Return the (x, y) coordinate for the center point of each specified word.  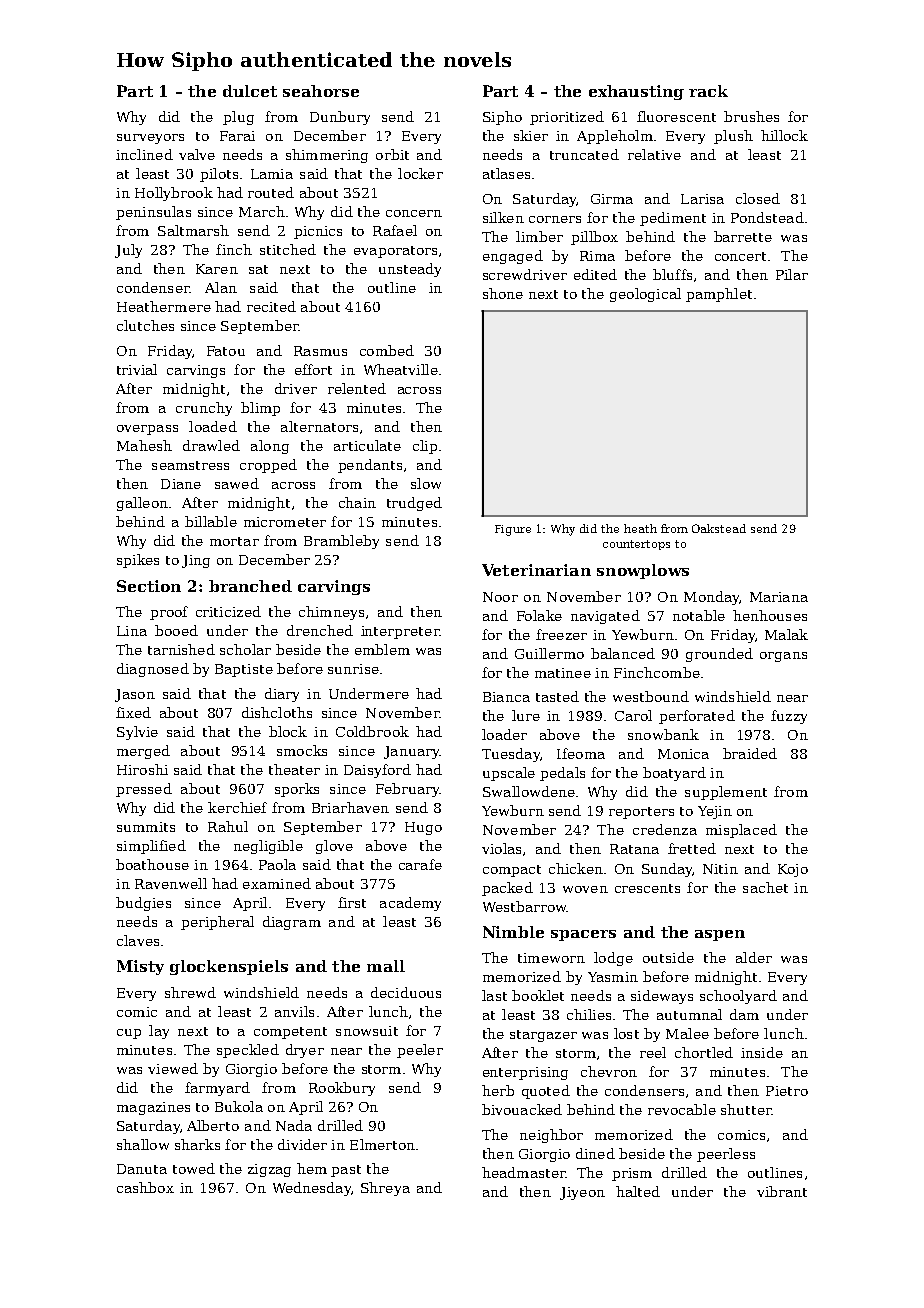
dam (744, 1014)
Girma (612, 199)
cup (129, 1034)
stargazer (543, 1036)
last (494, 995)
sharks (197, 1144)
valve (197, 154)
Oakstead (719, 528)
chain (357, 502)
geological (645, 295)
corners (555, 219)
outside (668, 957)
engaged (513, 257)
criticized (228, 611)
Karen (217, 269)
